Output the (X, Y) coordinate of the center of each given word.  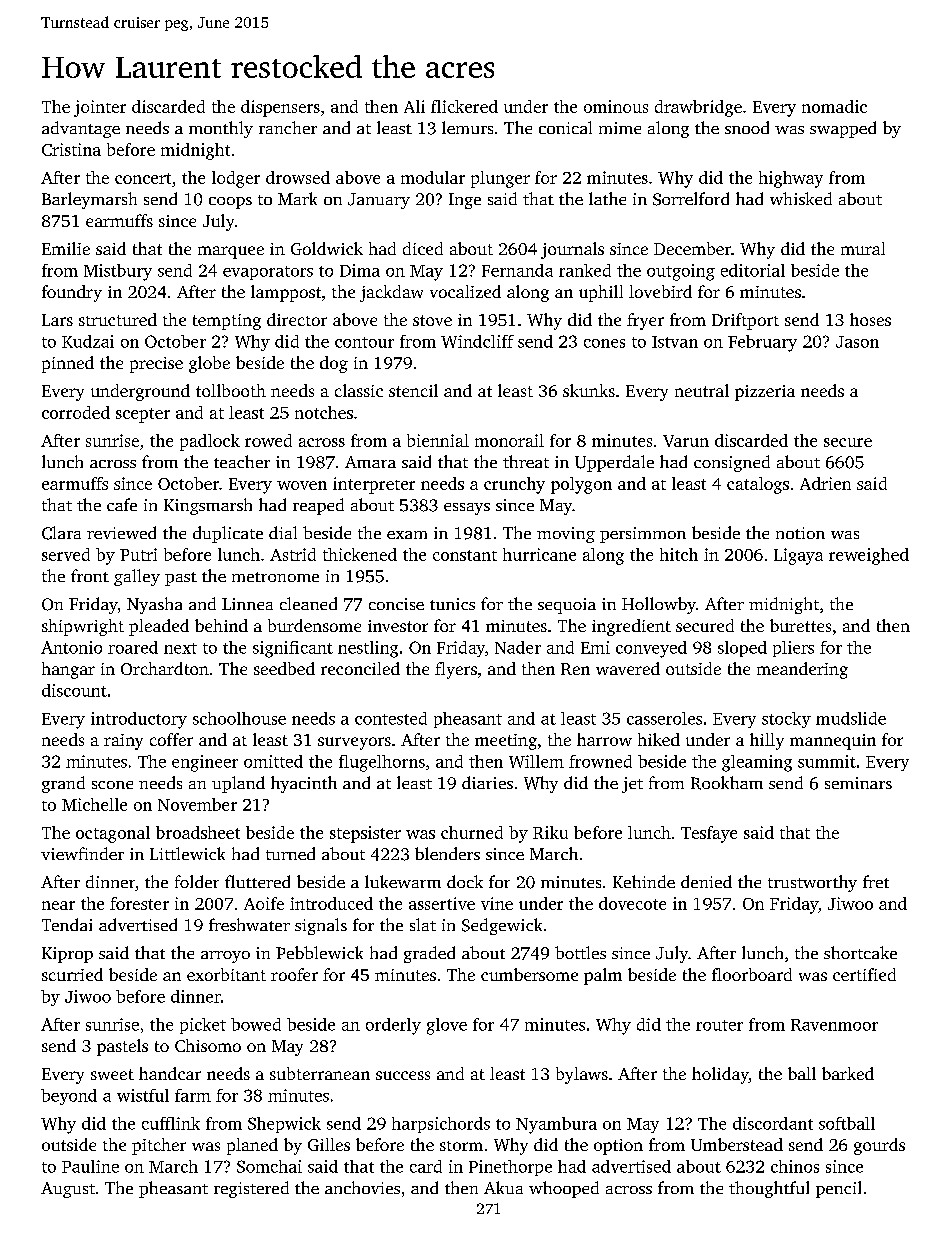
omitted (273, 761)
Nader (518, 647)
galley (137, 577)
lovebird (660, 291)
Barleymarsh (89, 200)
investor (398, 626)
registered (251, 1189)
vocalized (465, 291)
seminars (858, 783)
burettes (800, 625)
